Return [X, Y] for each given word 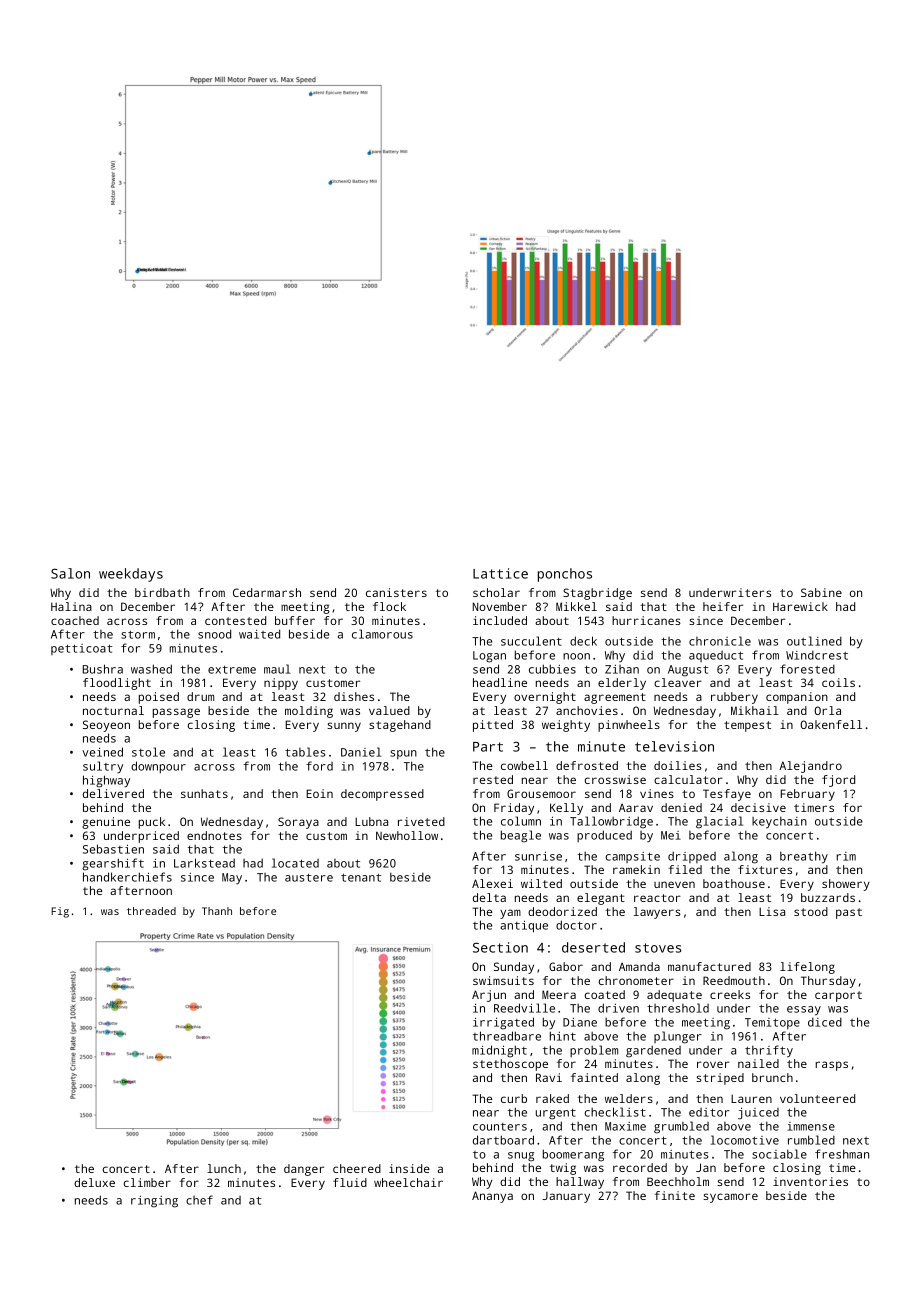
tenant [361, 877]
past [849, 913]
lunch [224, 1168]
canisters [396, 592]
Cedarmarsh [267, 592]
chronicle [720, 641]
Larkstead [204, 863]
